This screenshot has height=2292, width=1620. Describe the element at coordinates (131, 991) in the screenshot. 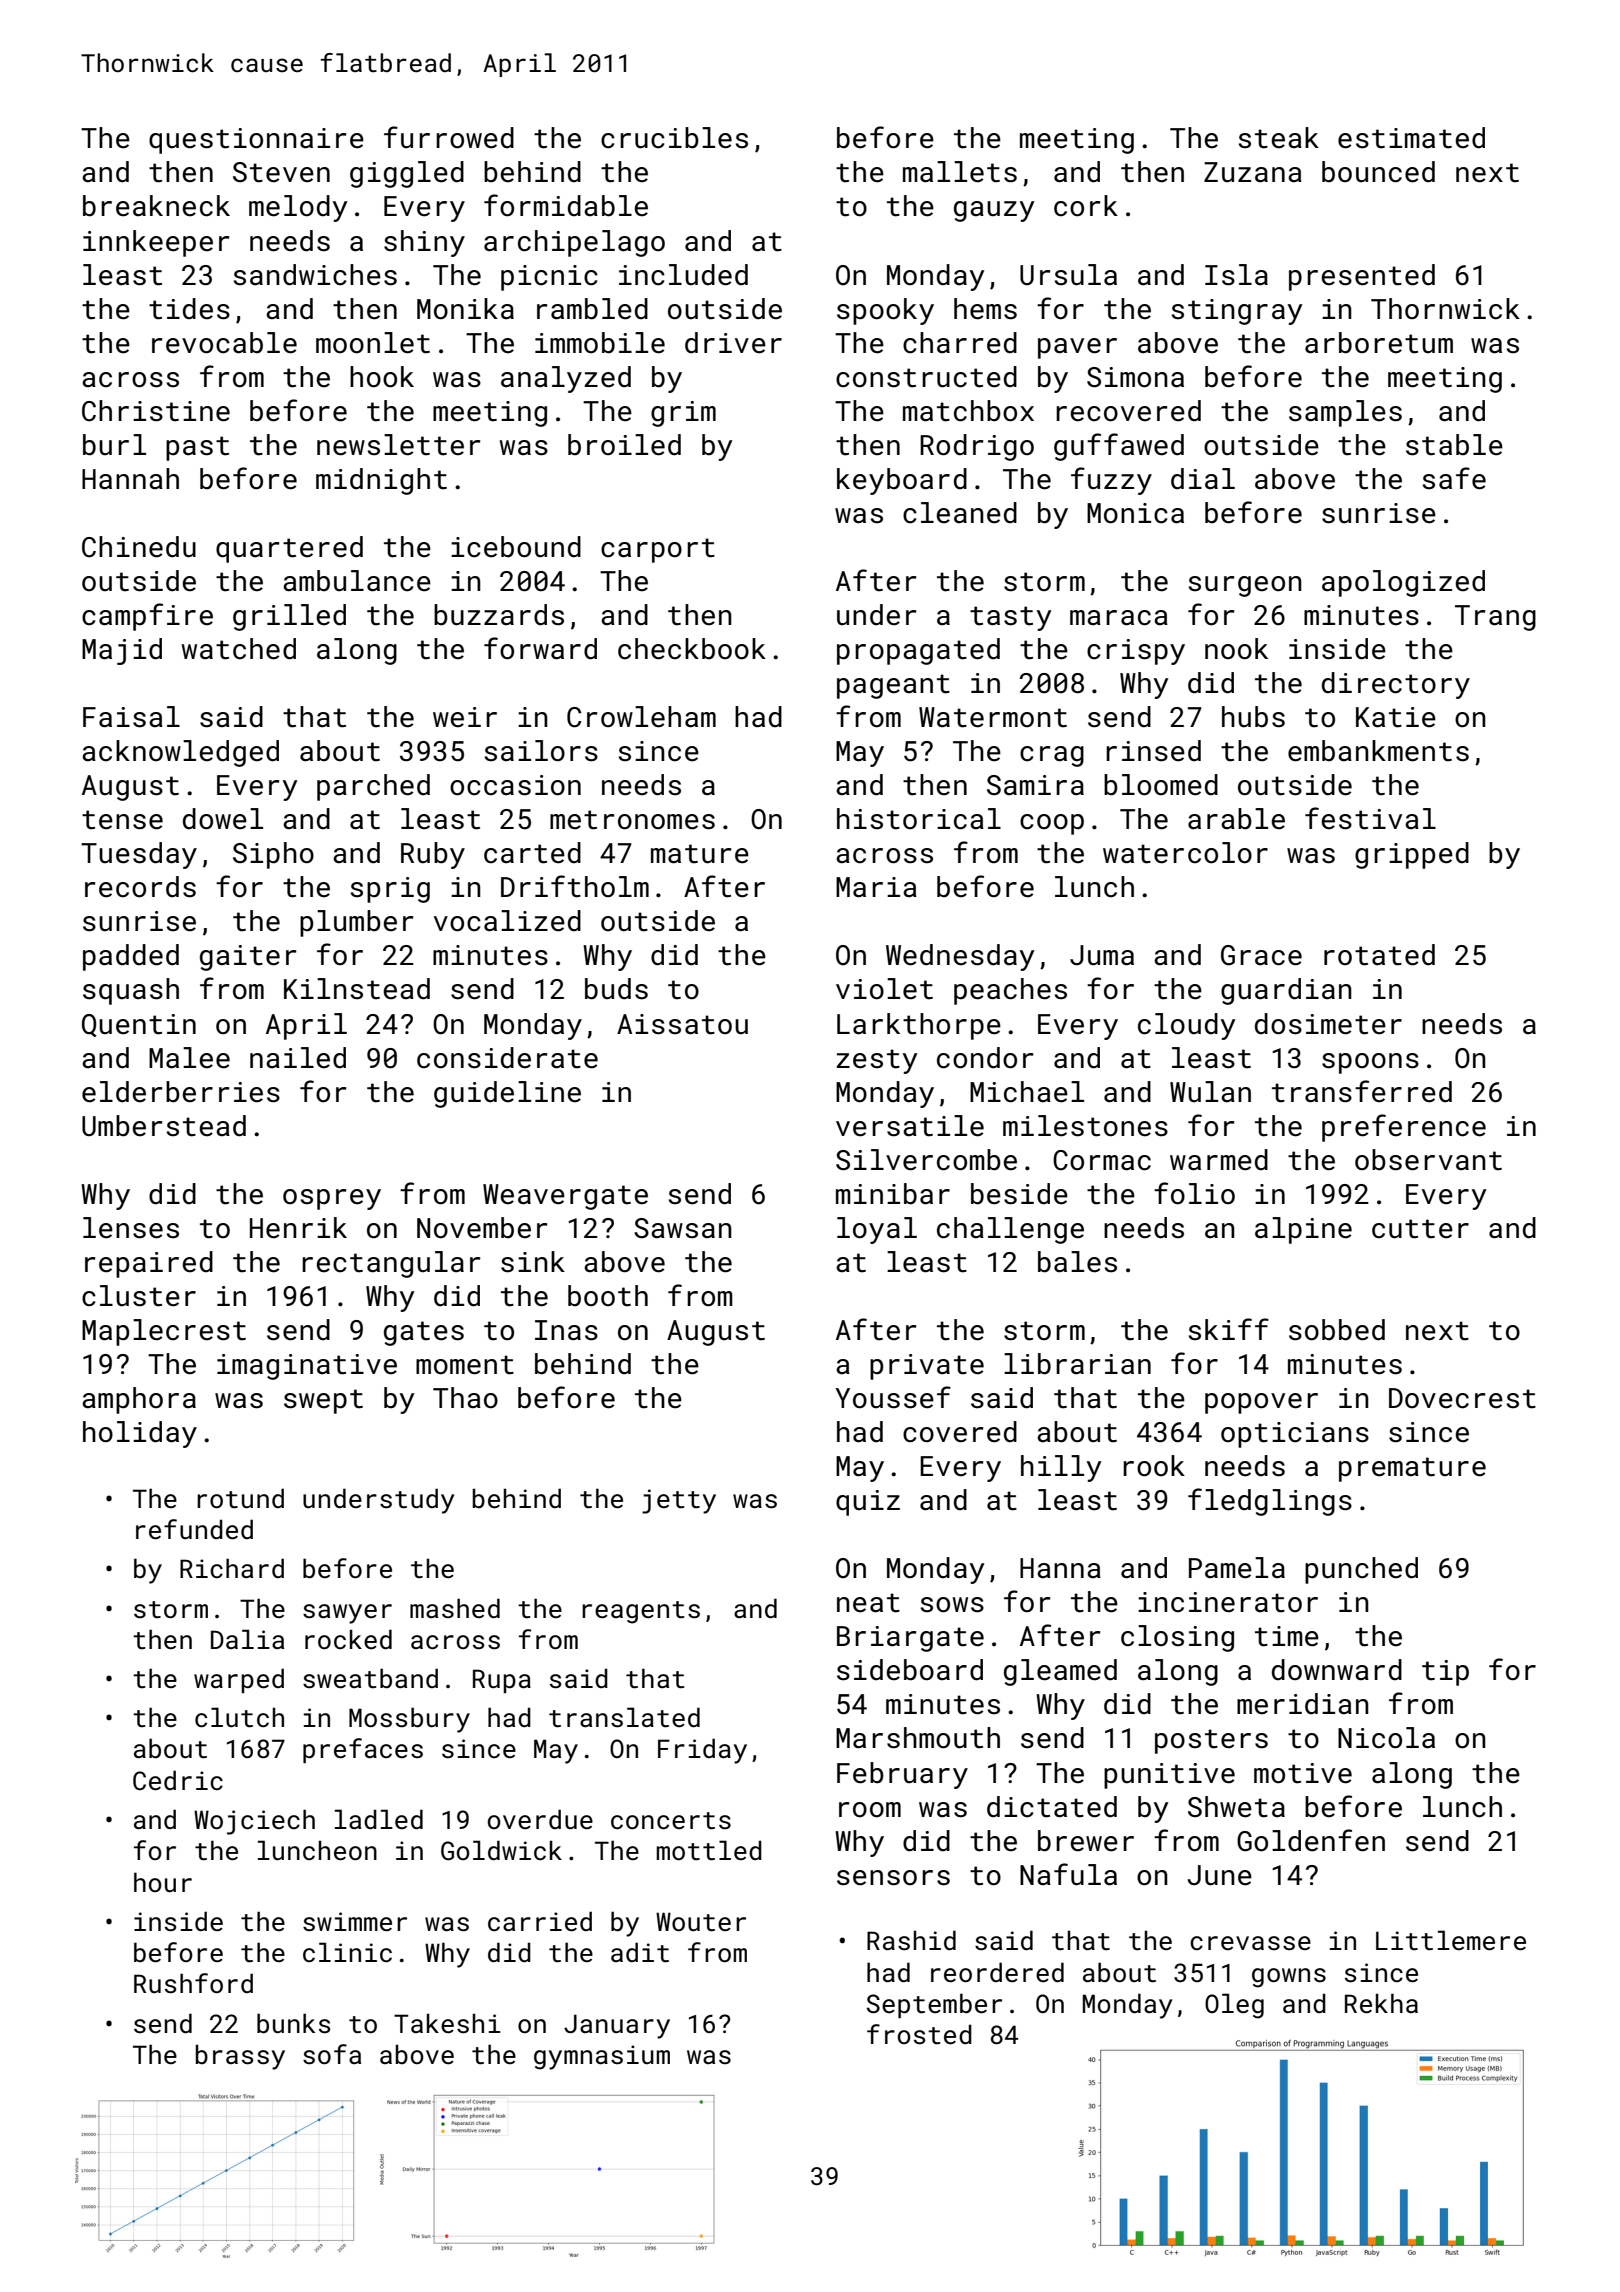

I see `squash` at that location.
